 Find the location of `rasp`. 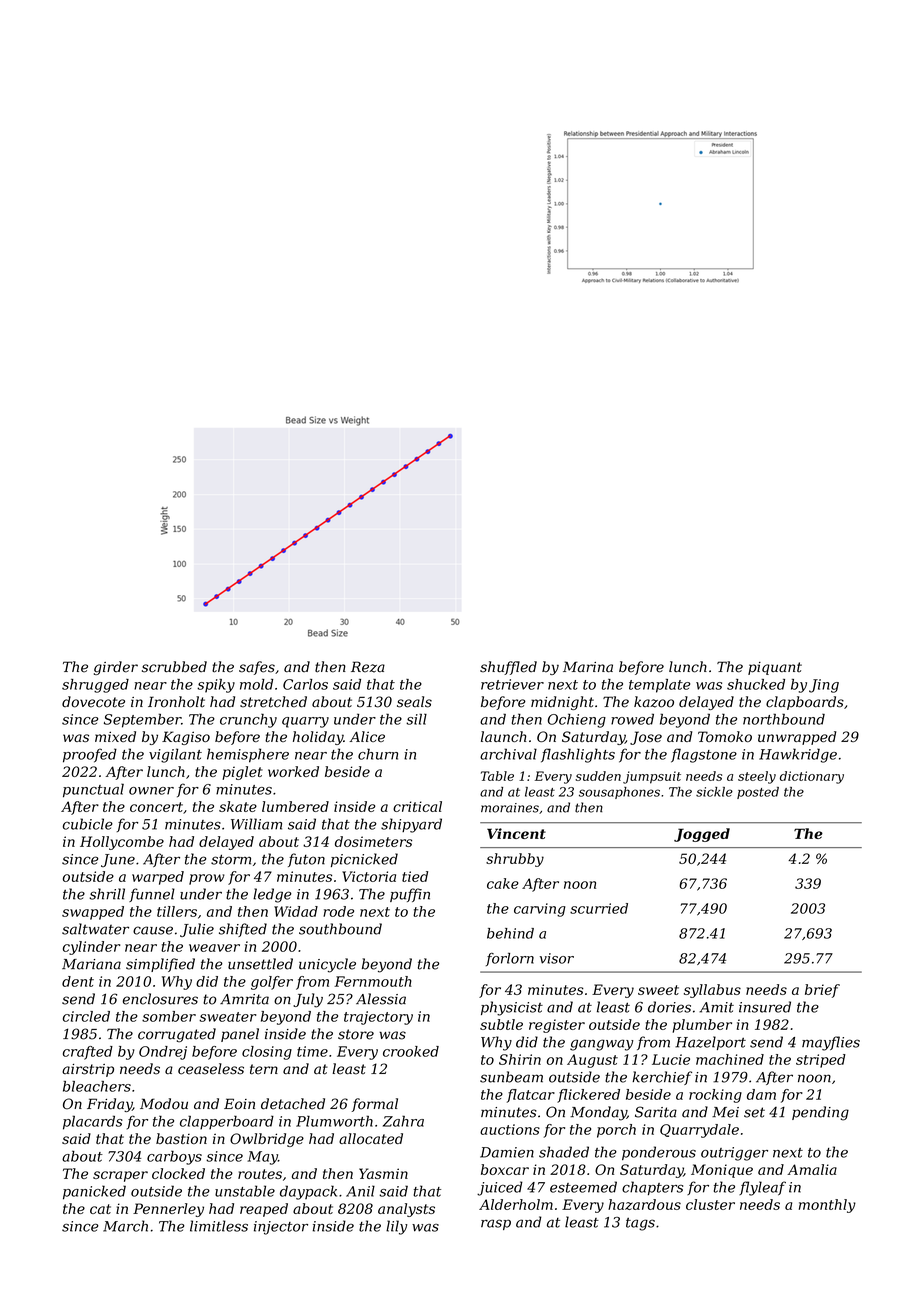

rasp is located at coordinates (496, 1224).
